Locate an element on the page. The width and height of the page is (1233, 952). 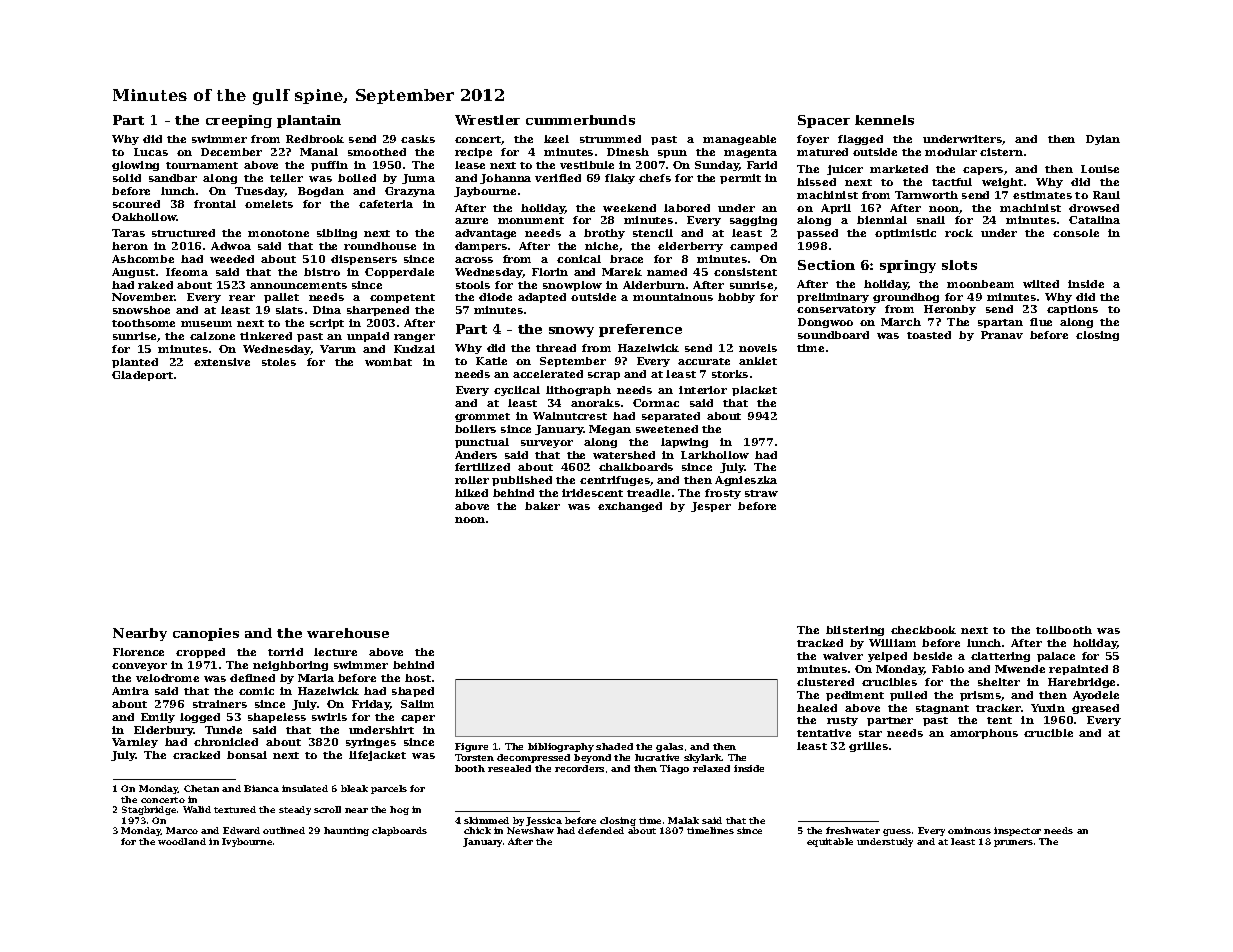
galas is located at coordinates (669, 747).
